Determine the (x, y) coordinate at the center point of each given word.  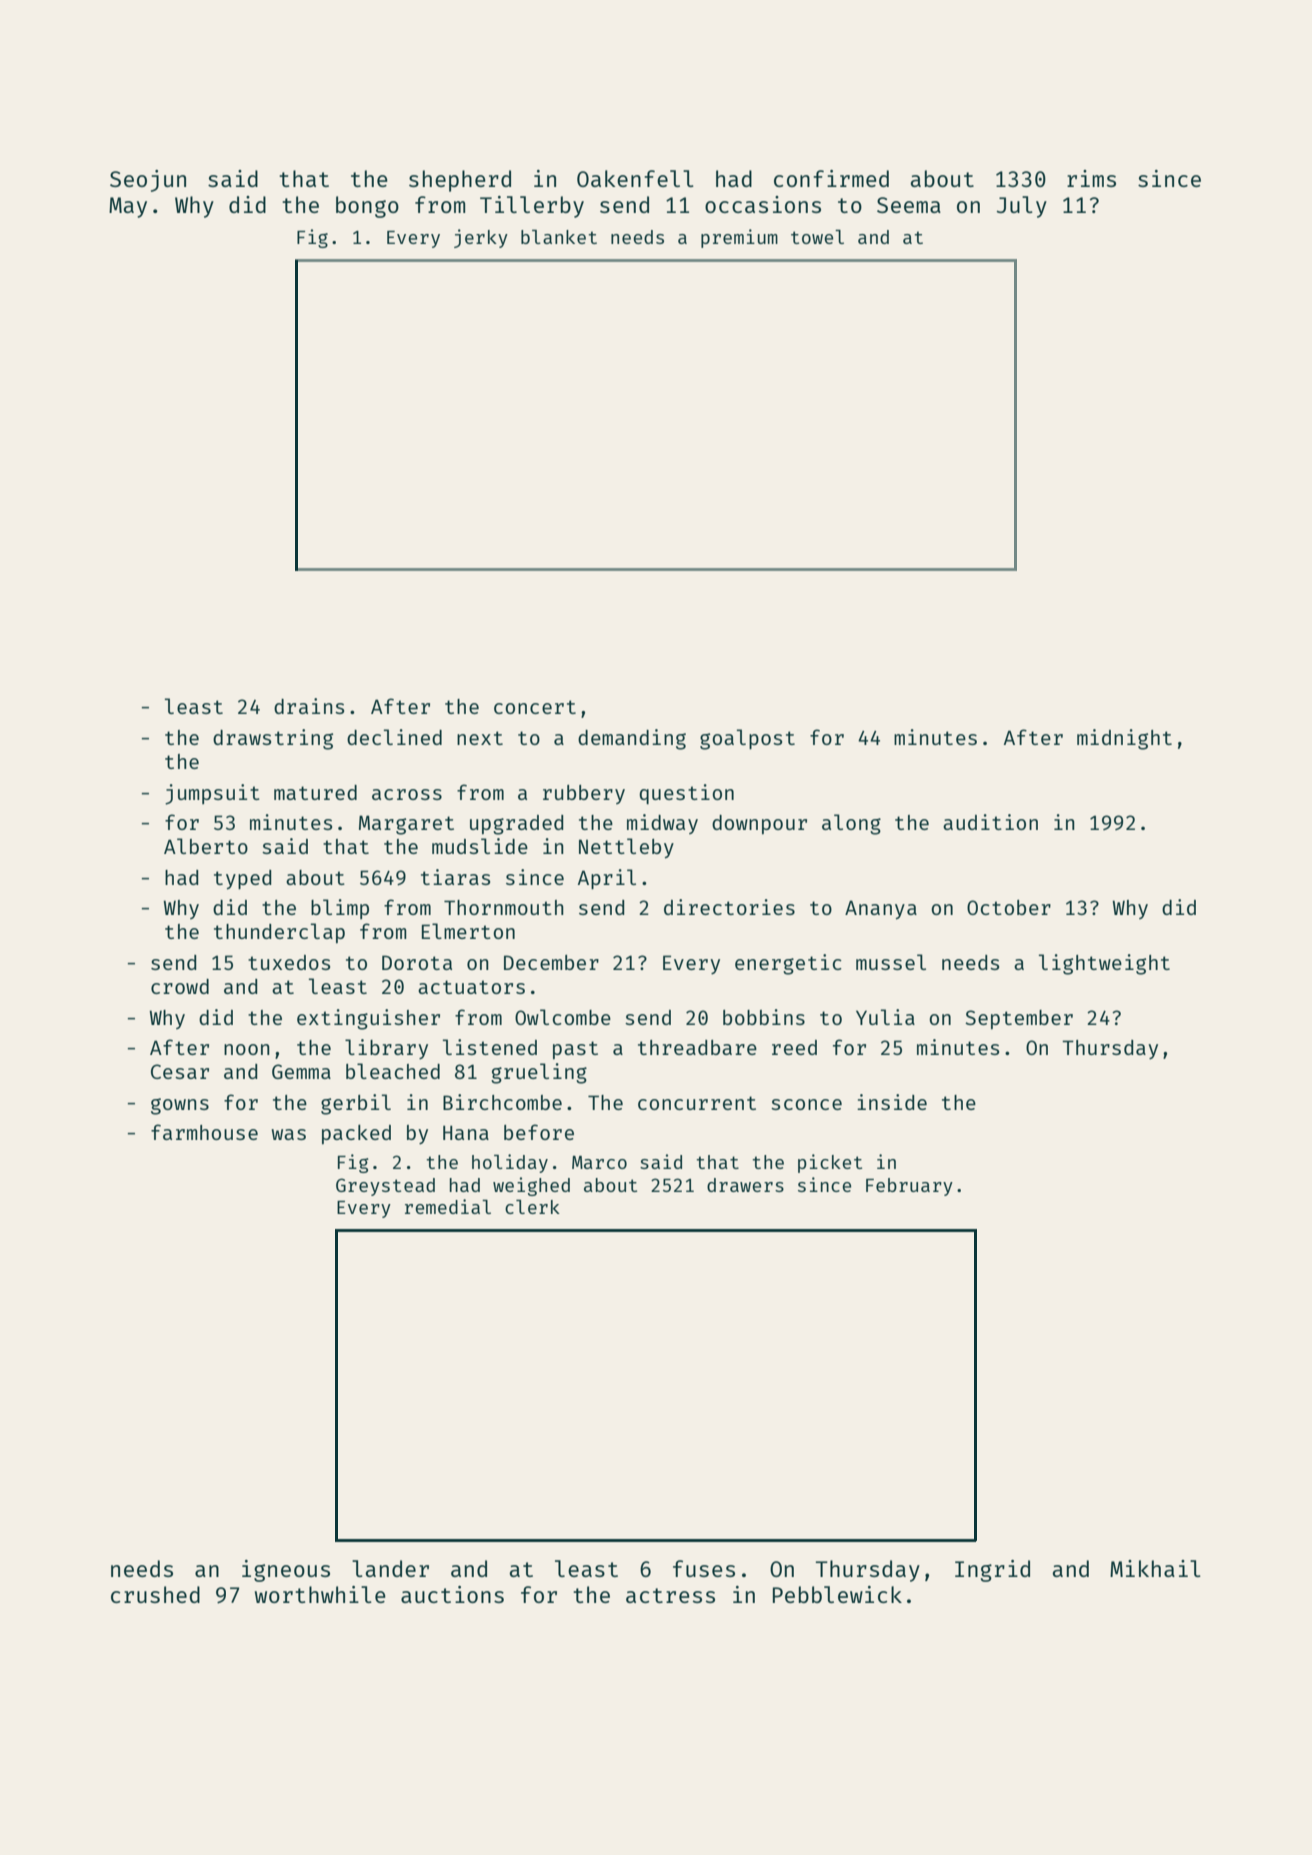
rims (1091, 178)
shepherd (460, 181)
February (909, 1187)
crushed (155, 1594)
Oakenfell (635, 178)
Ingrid (992, 1571)
